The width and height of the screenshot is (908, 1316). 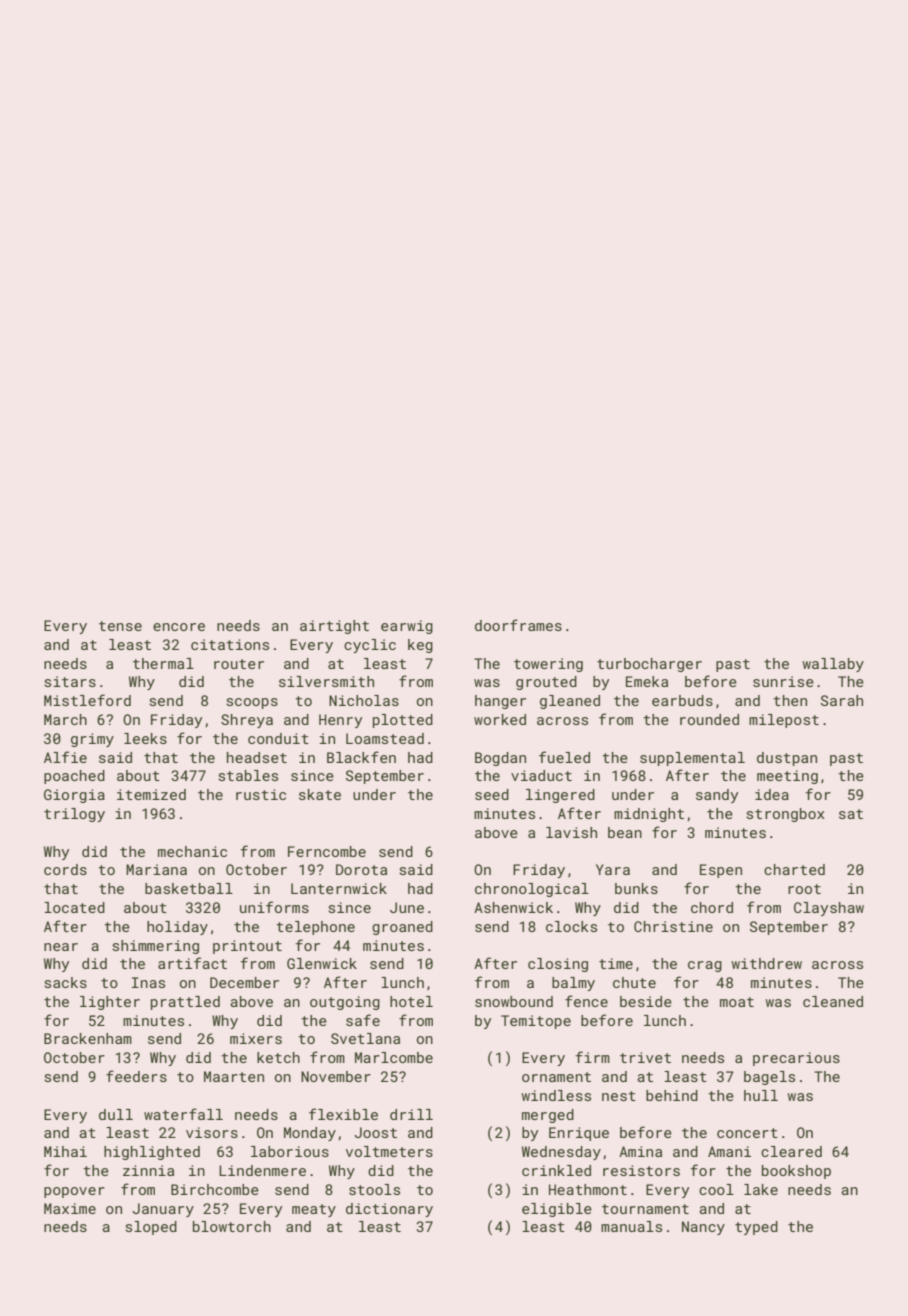 I want to click on telephone, so click(x=315, y=928).
